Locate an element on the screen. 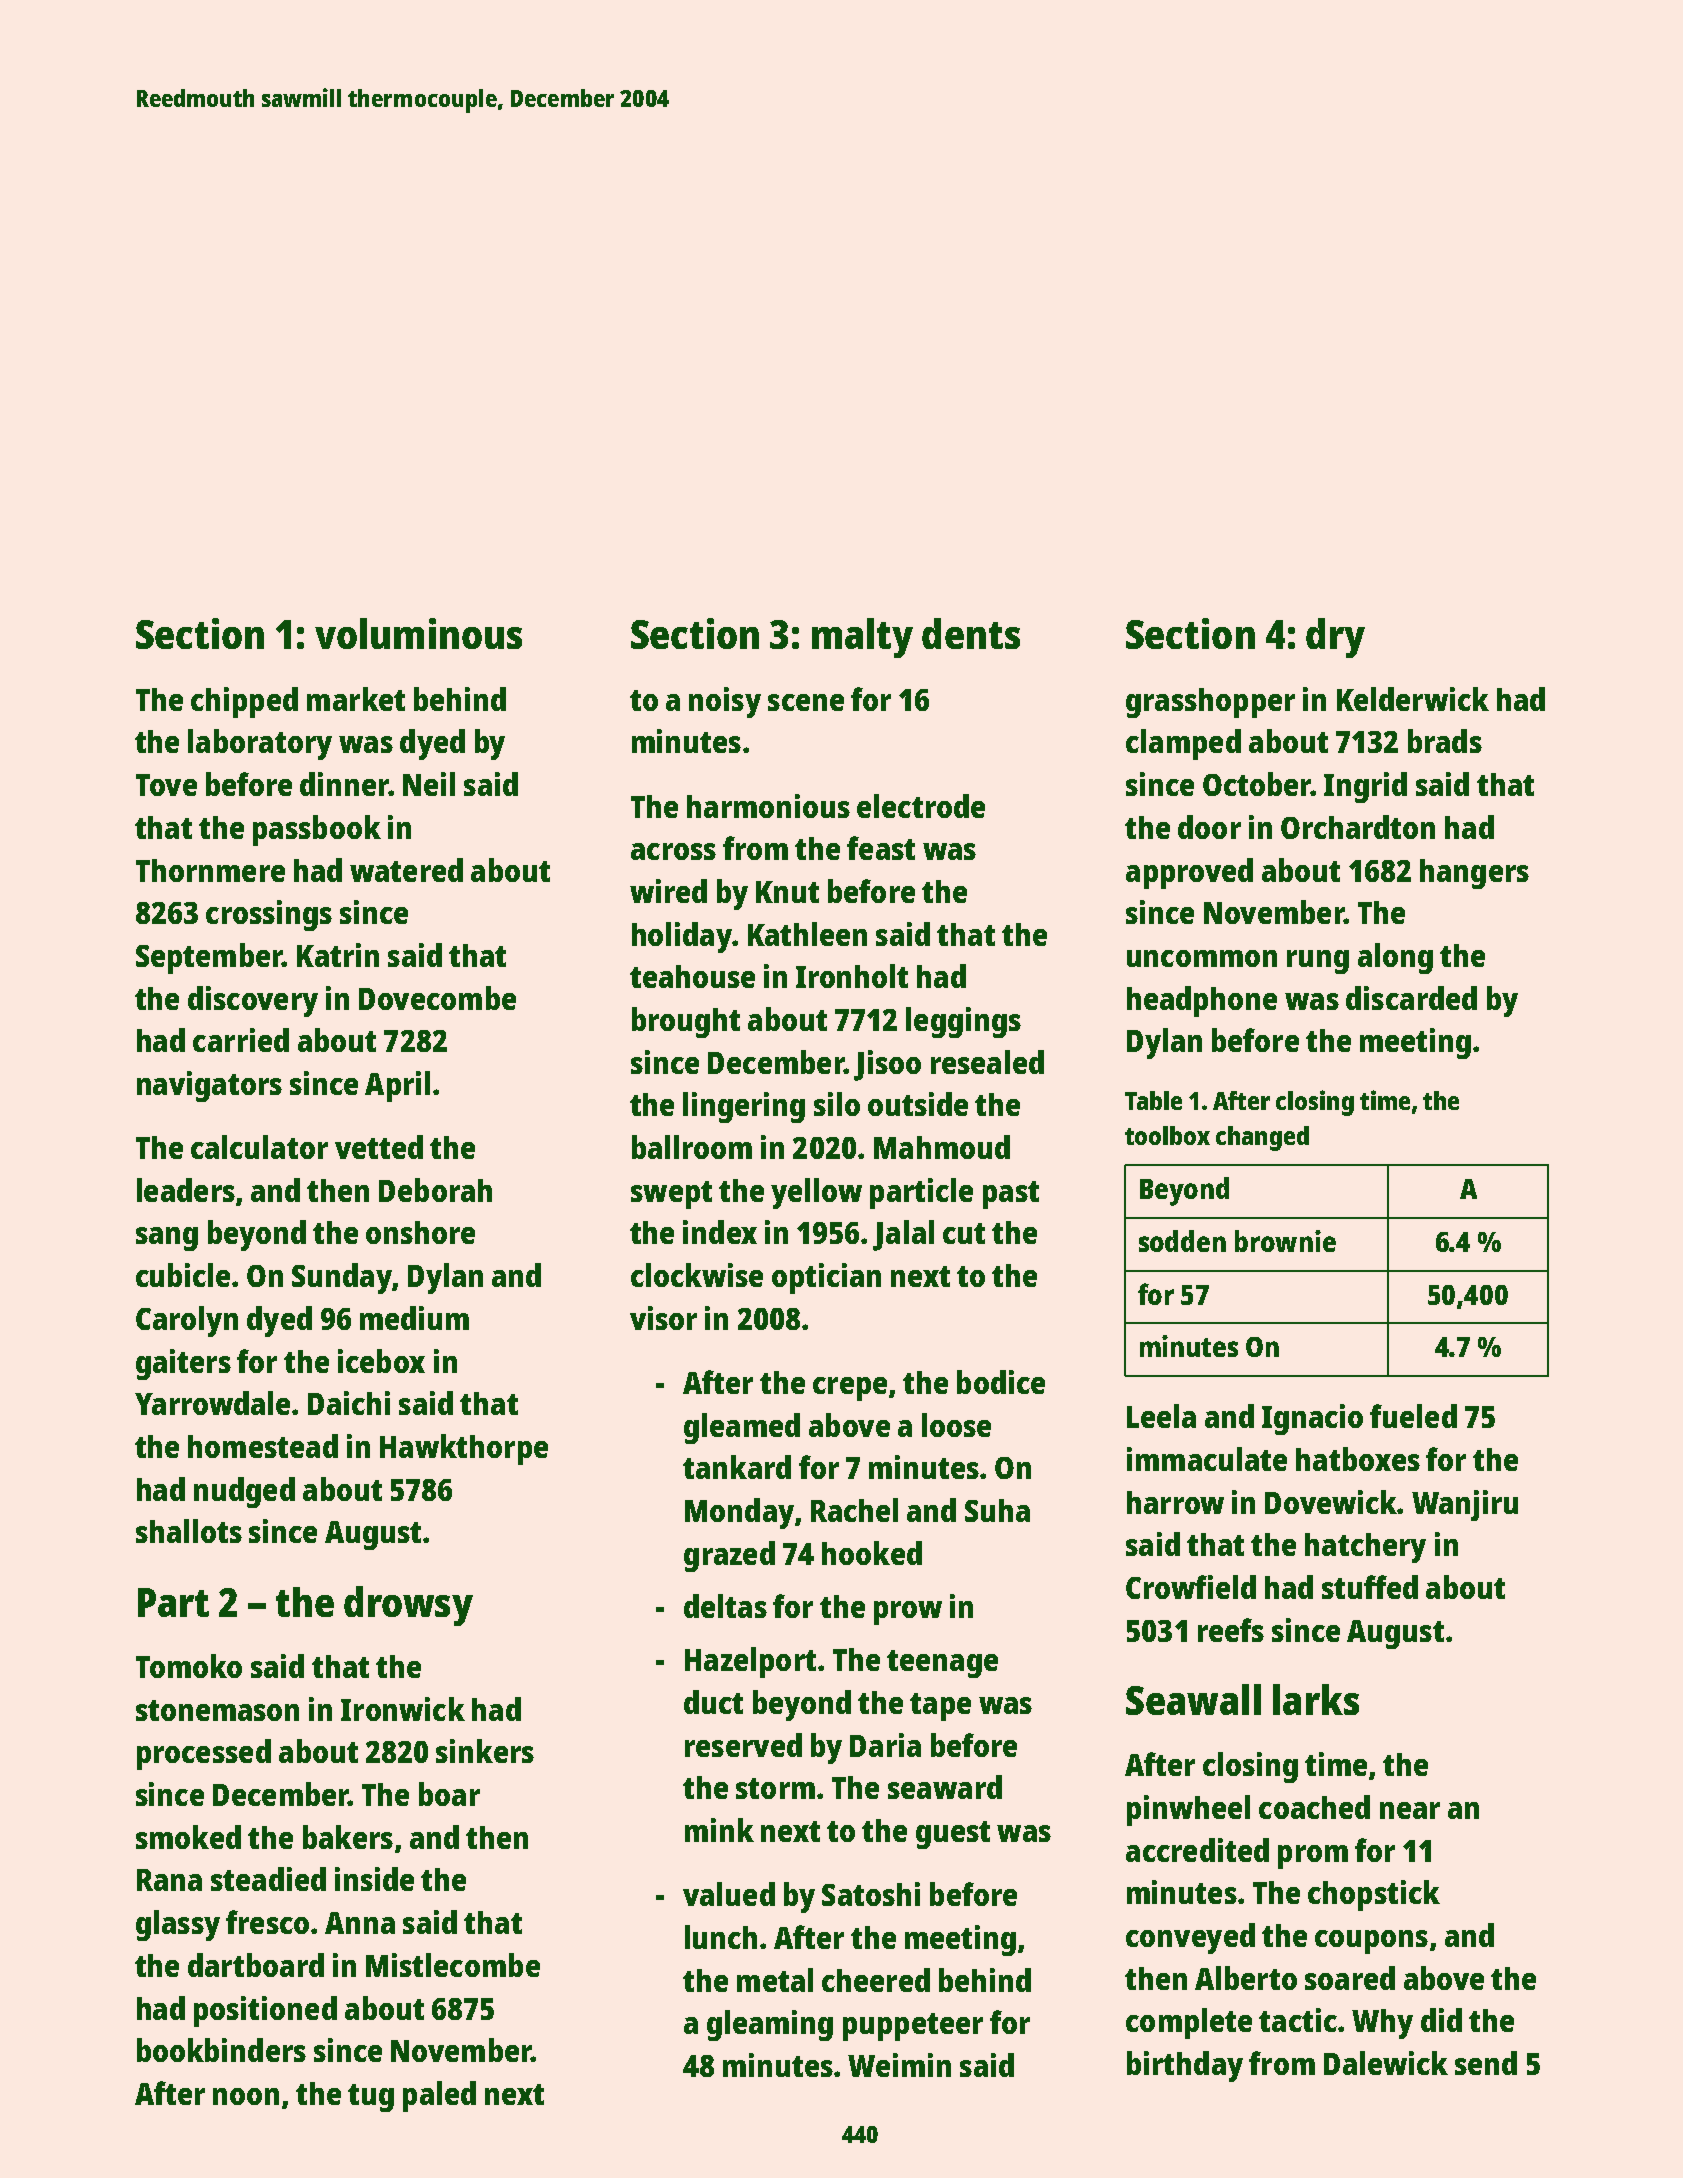  Katrin is located at coordinates (338, 955).
